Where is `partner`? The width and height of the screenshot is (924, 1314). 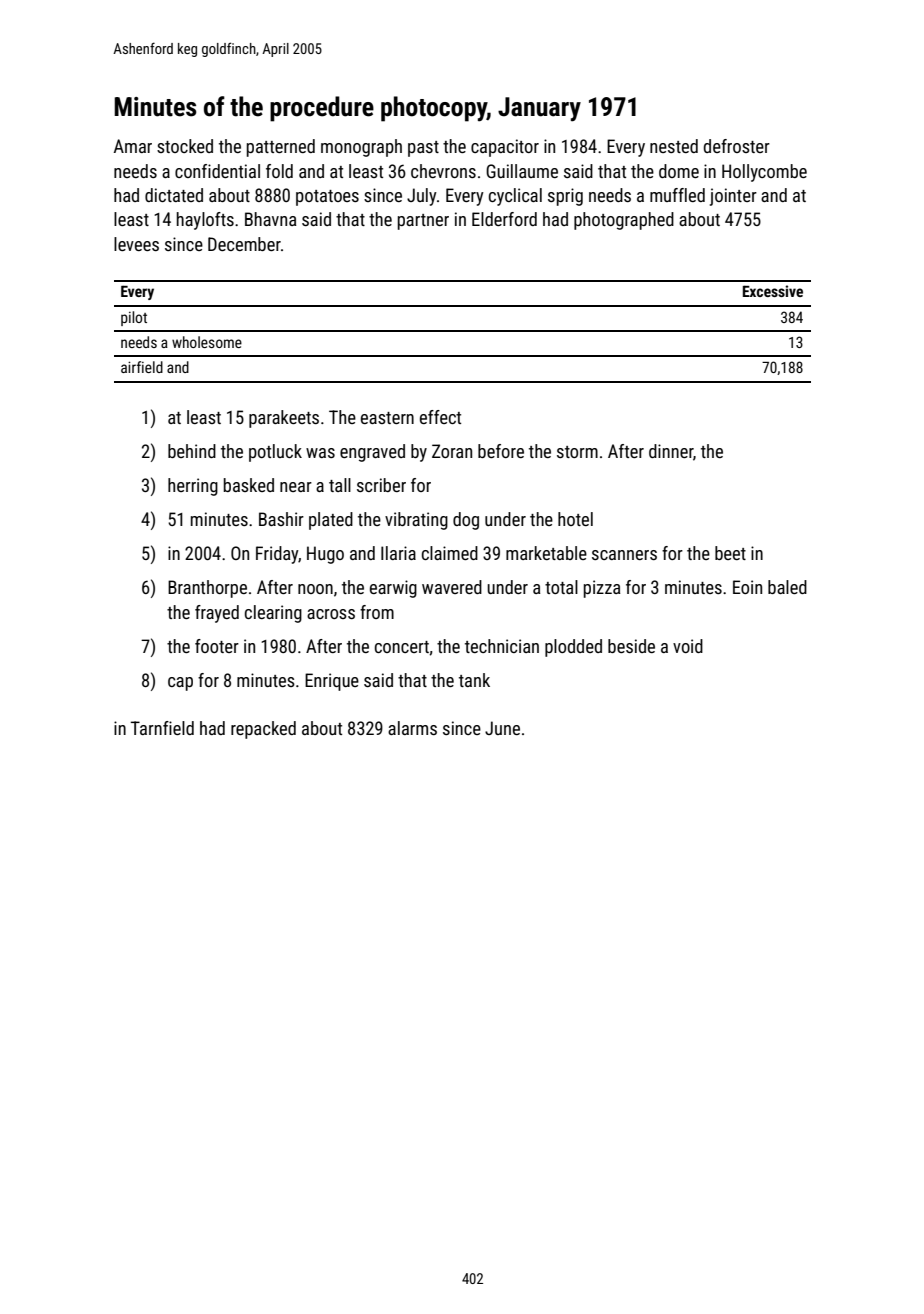
partner is located at coordinates (423, 222).
